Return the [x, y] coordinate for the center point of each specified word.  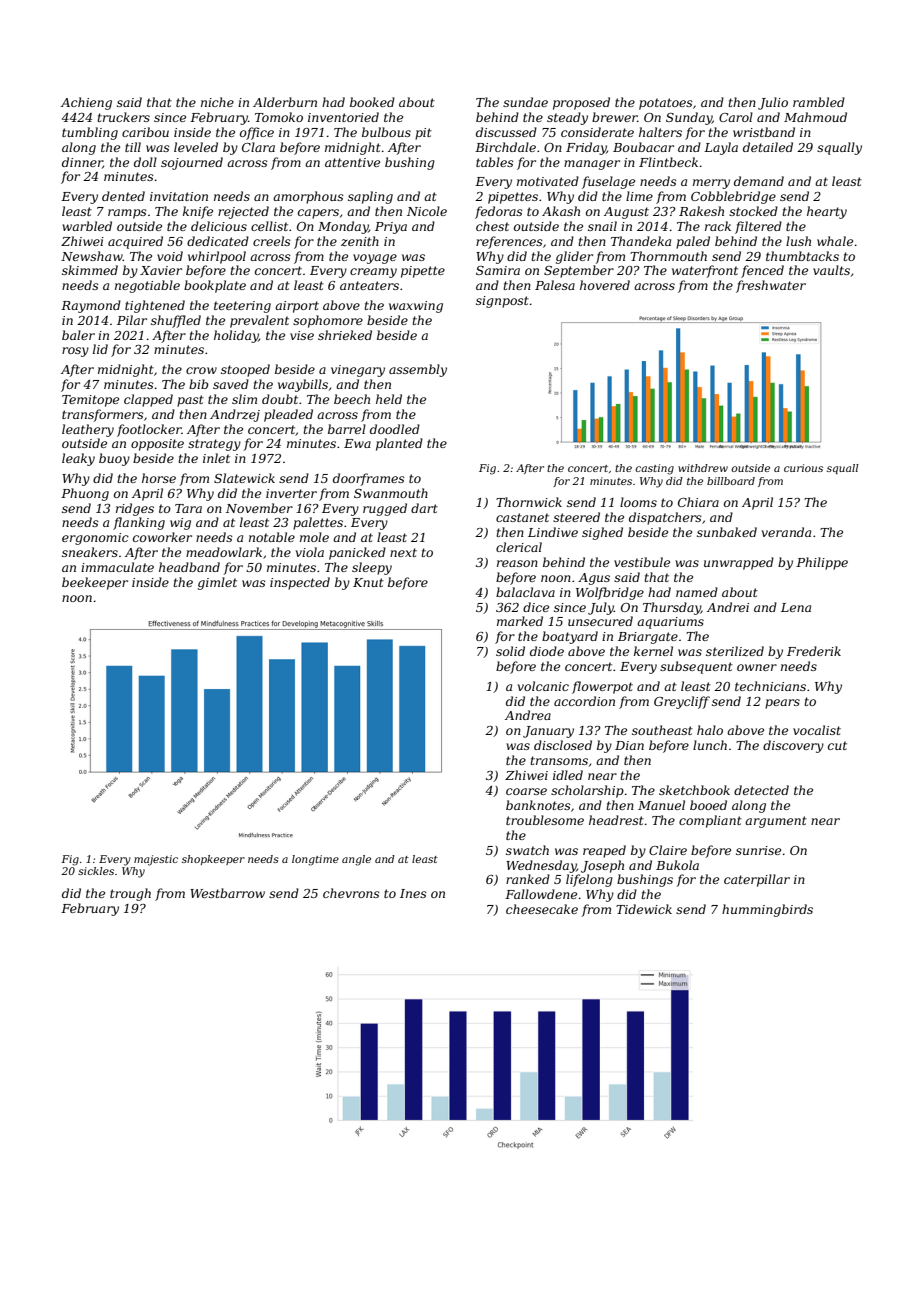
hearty [827, 212]
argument [776, 822]
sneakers [90, 552]
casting [654, 469]
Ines [413, 893]
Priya [391, 228]
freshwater [771, 286]
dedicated [218, 241]
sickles [96, 871]
